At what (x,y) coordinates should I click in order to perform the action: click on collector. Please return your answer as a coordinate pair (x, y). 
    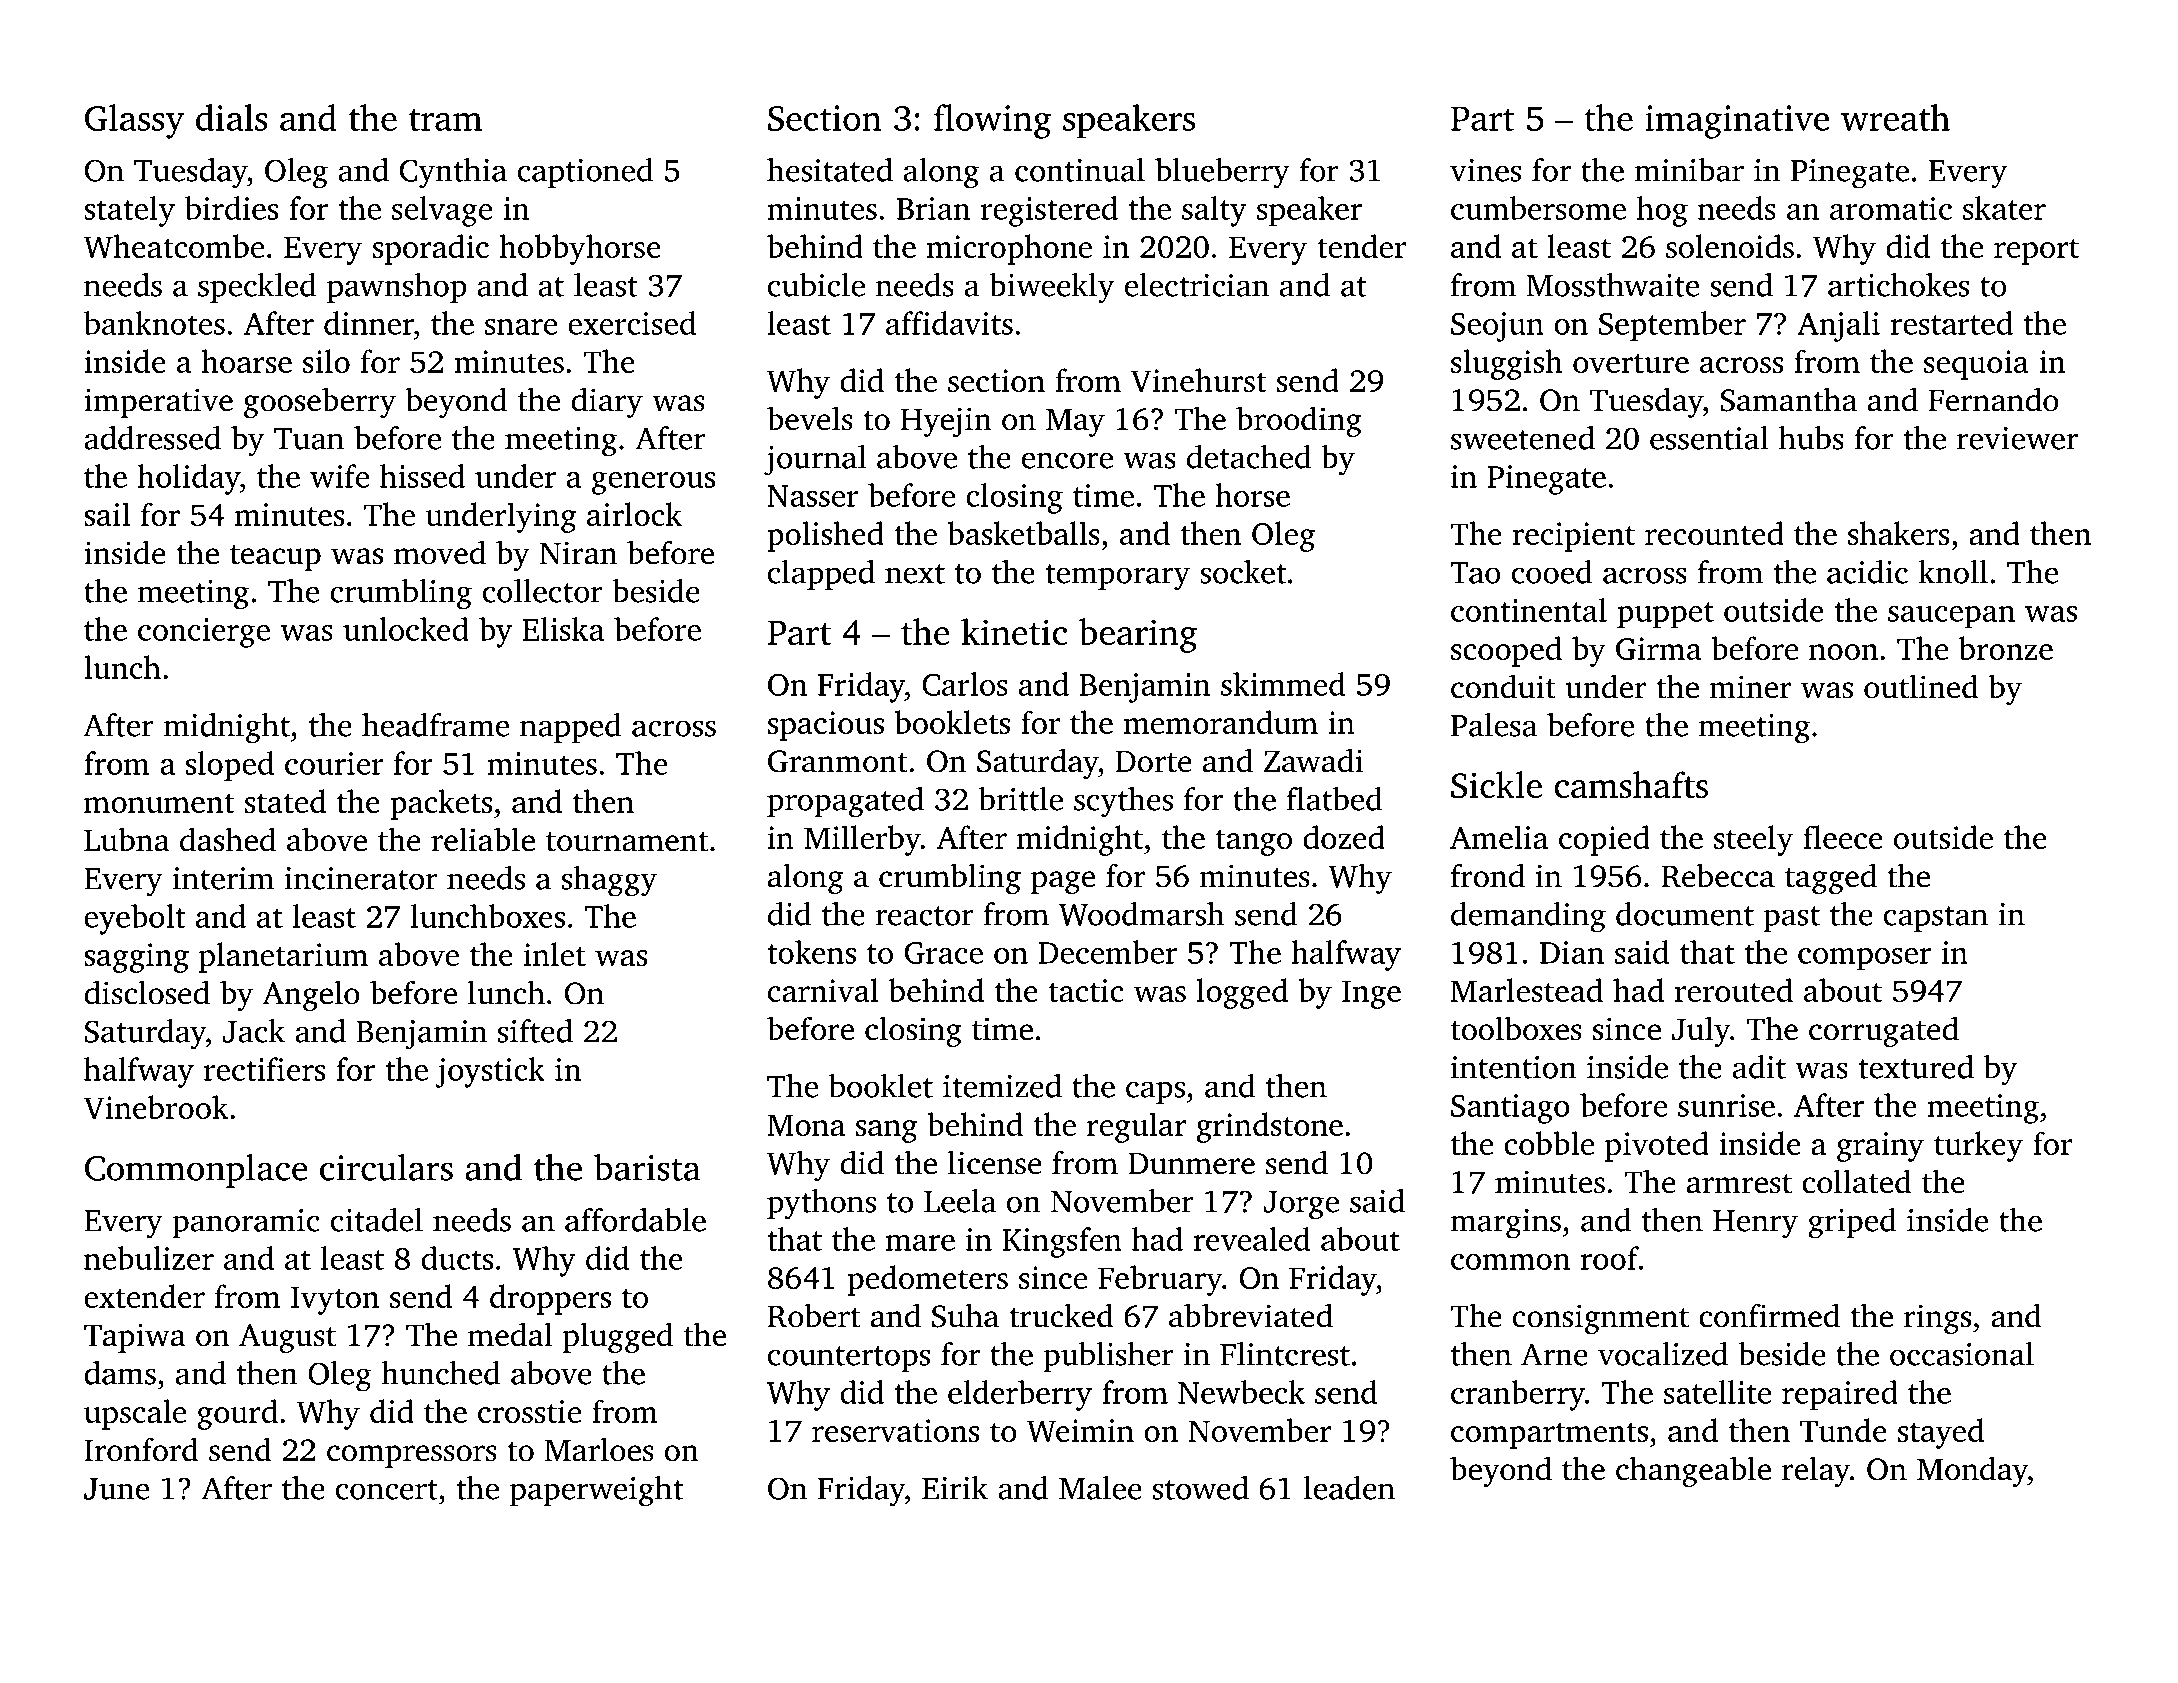
    Looking at the image, I should click on (543, 591).
